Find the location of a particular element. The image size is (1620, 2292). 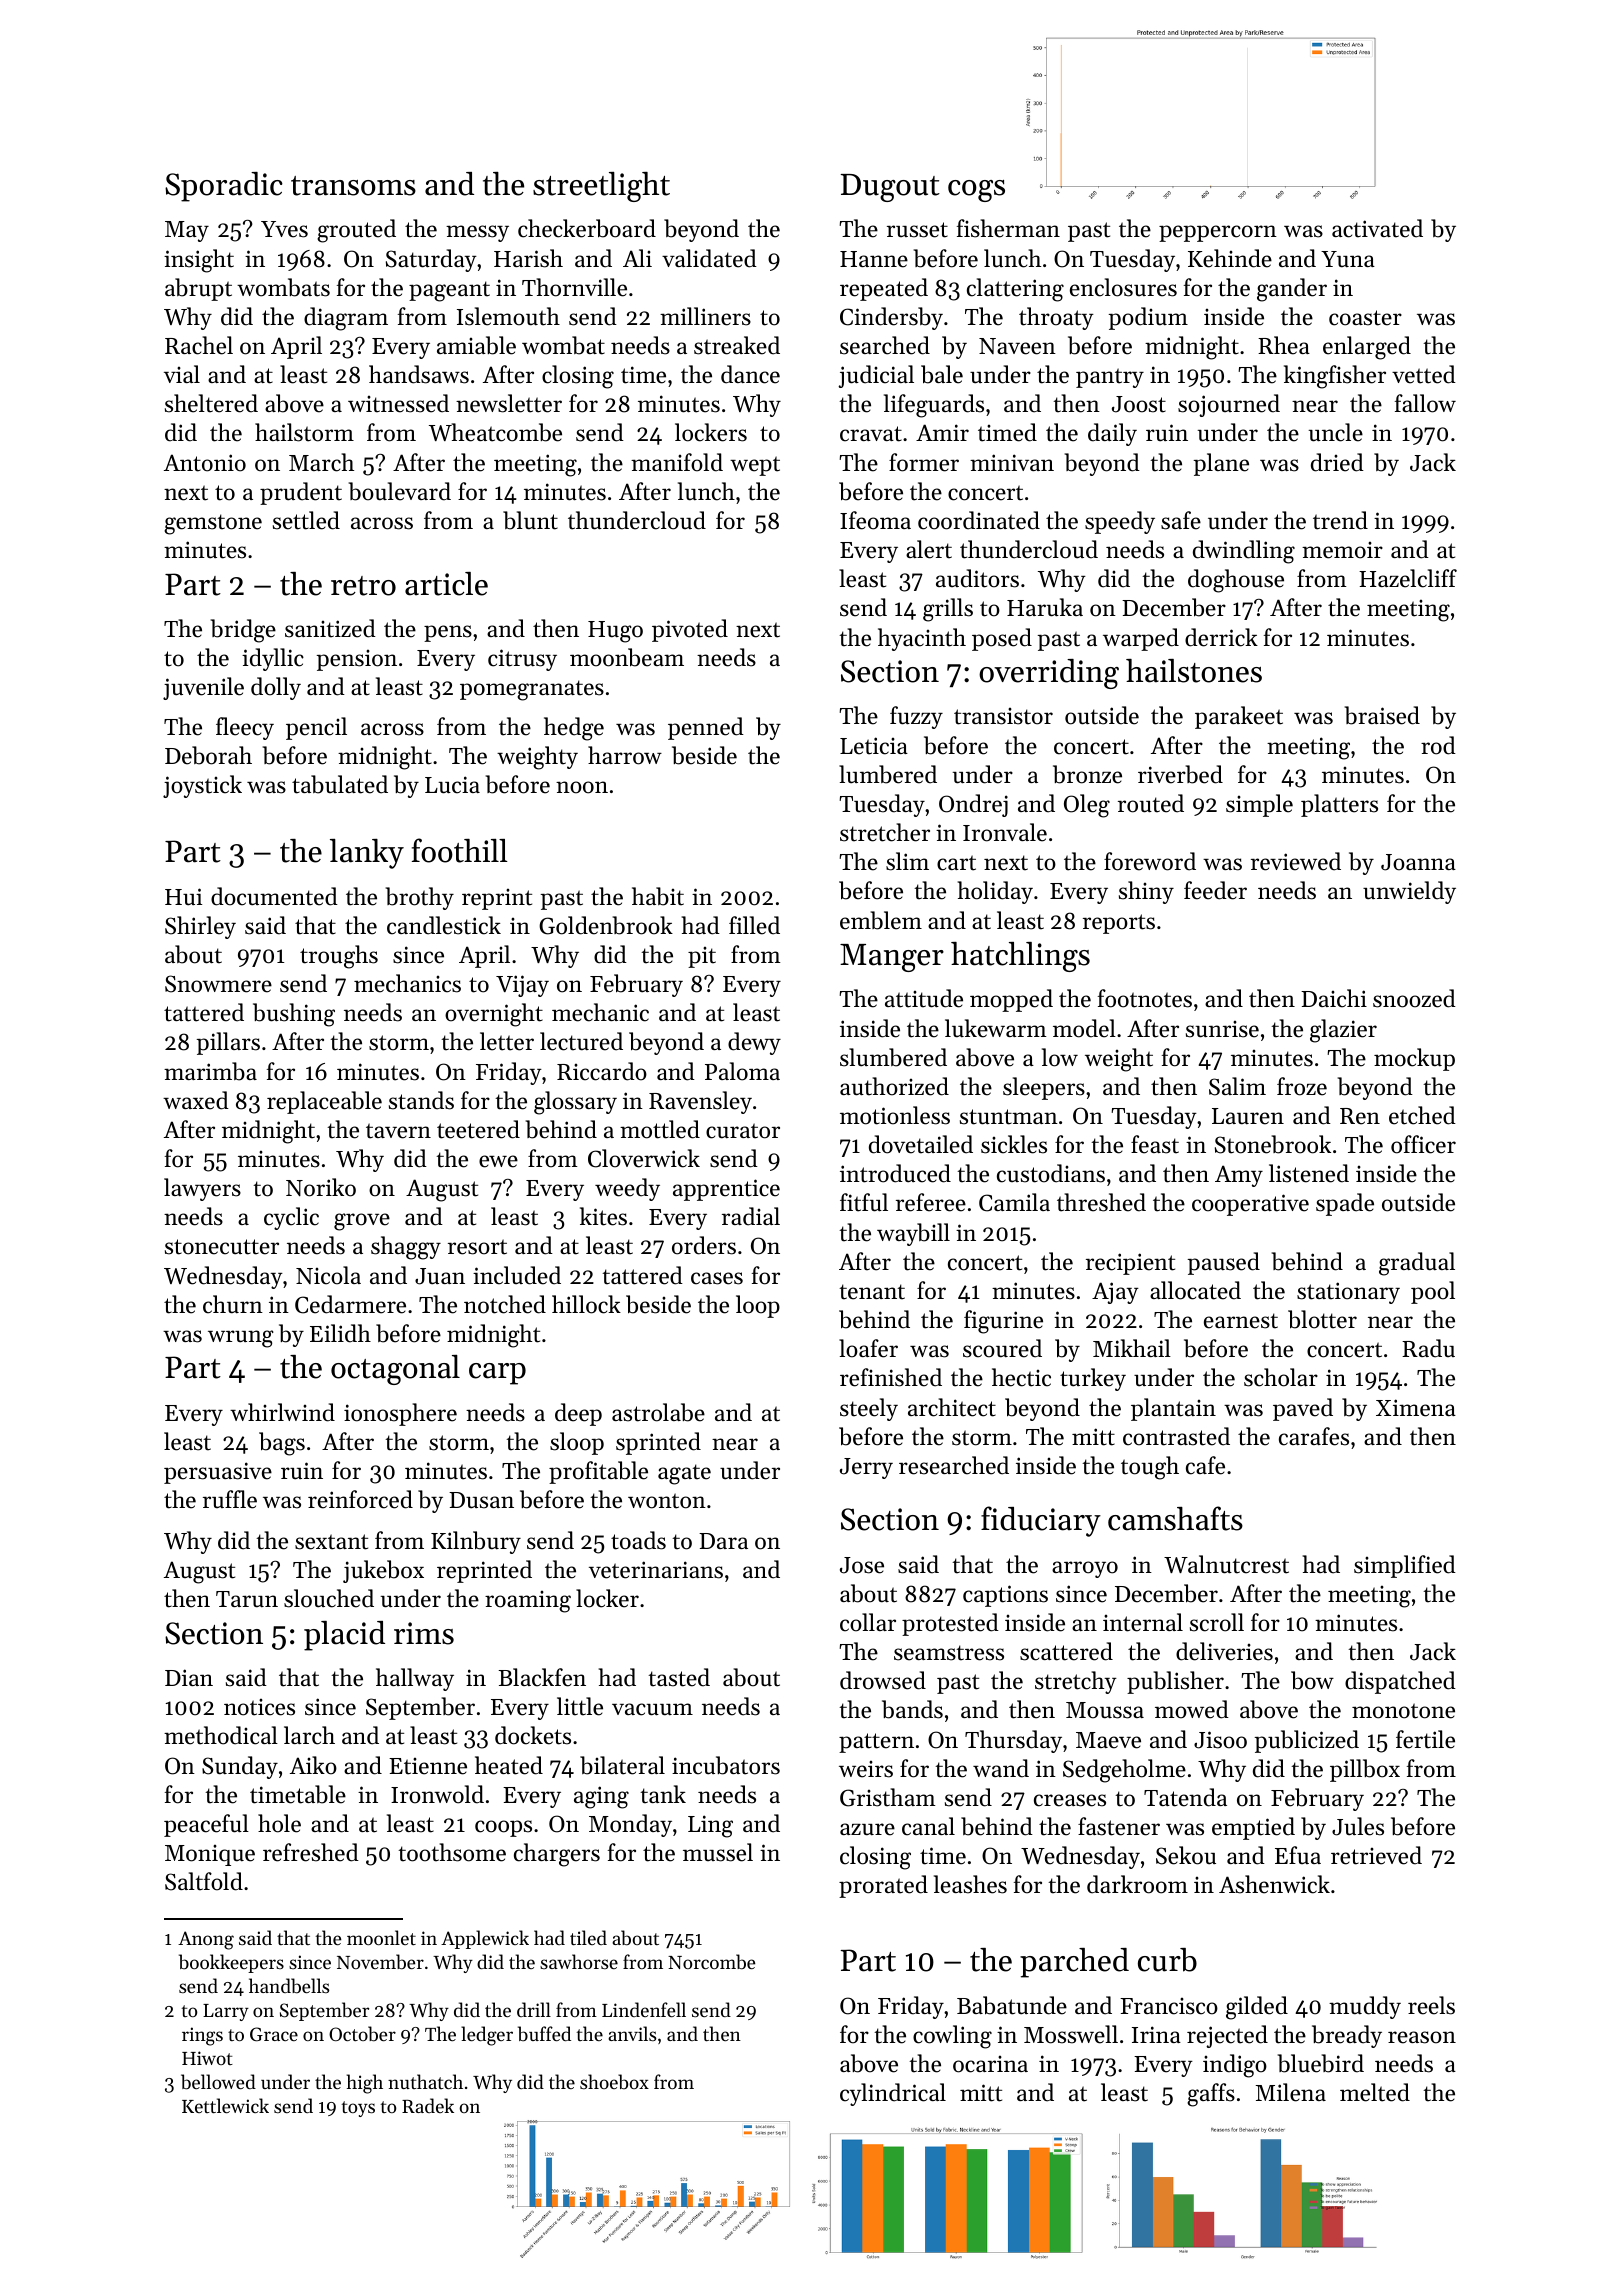

transoms is located at coordinates (353, 186).
